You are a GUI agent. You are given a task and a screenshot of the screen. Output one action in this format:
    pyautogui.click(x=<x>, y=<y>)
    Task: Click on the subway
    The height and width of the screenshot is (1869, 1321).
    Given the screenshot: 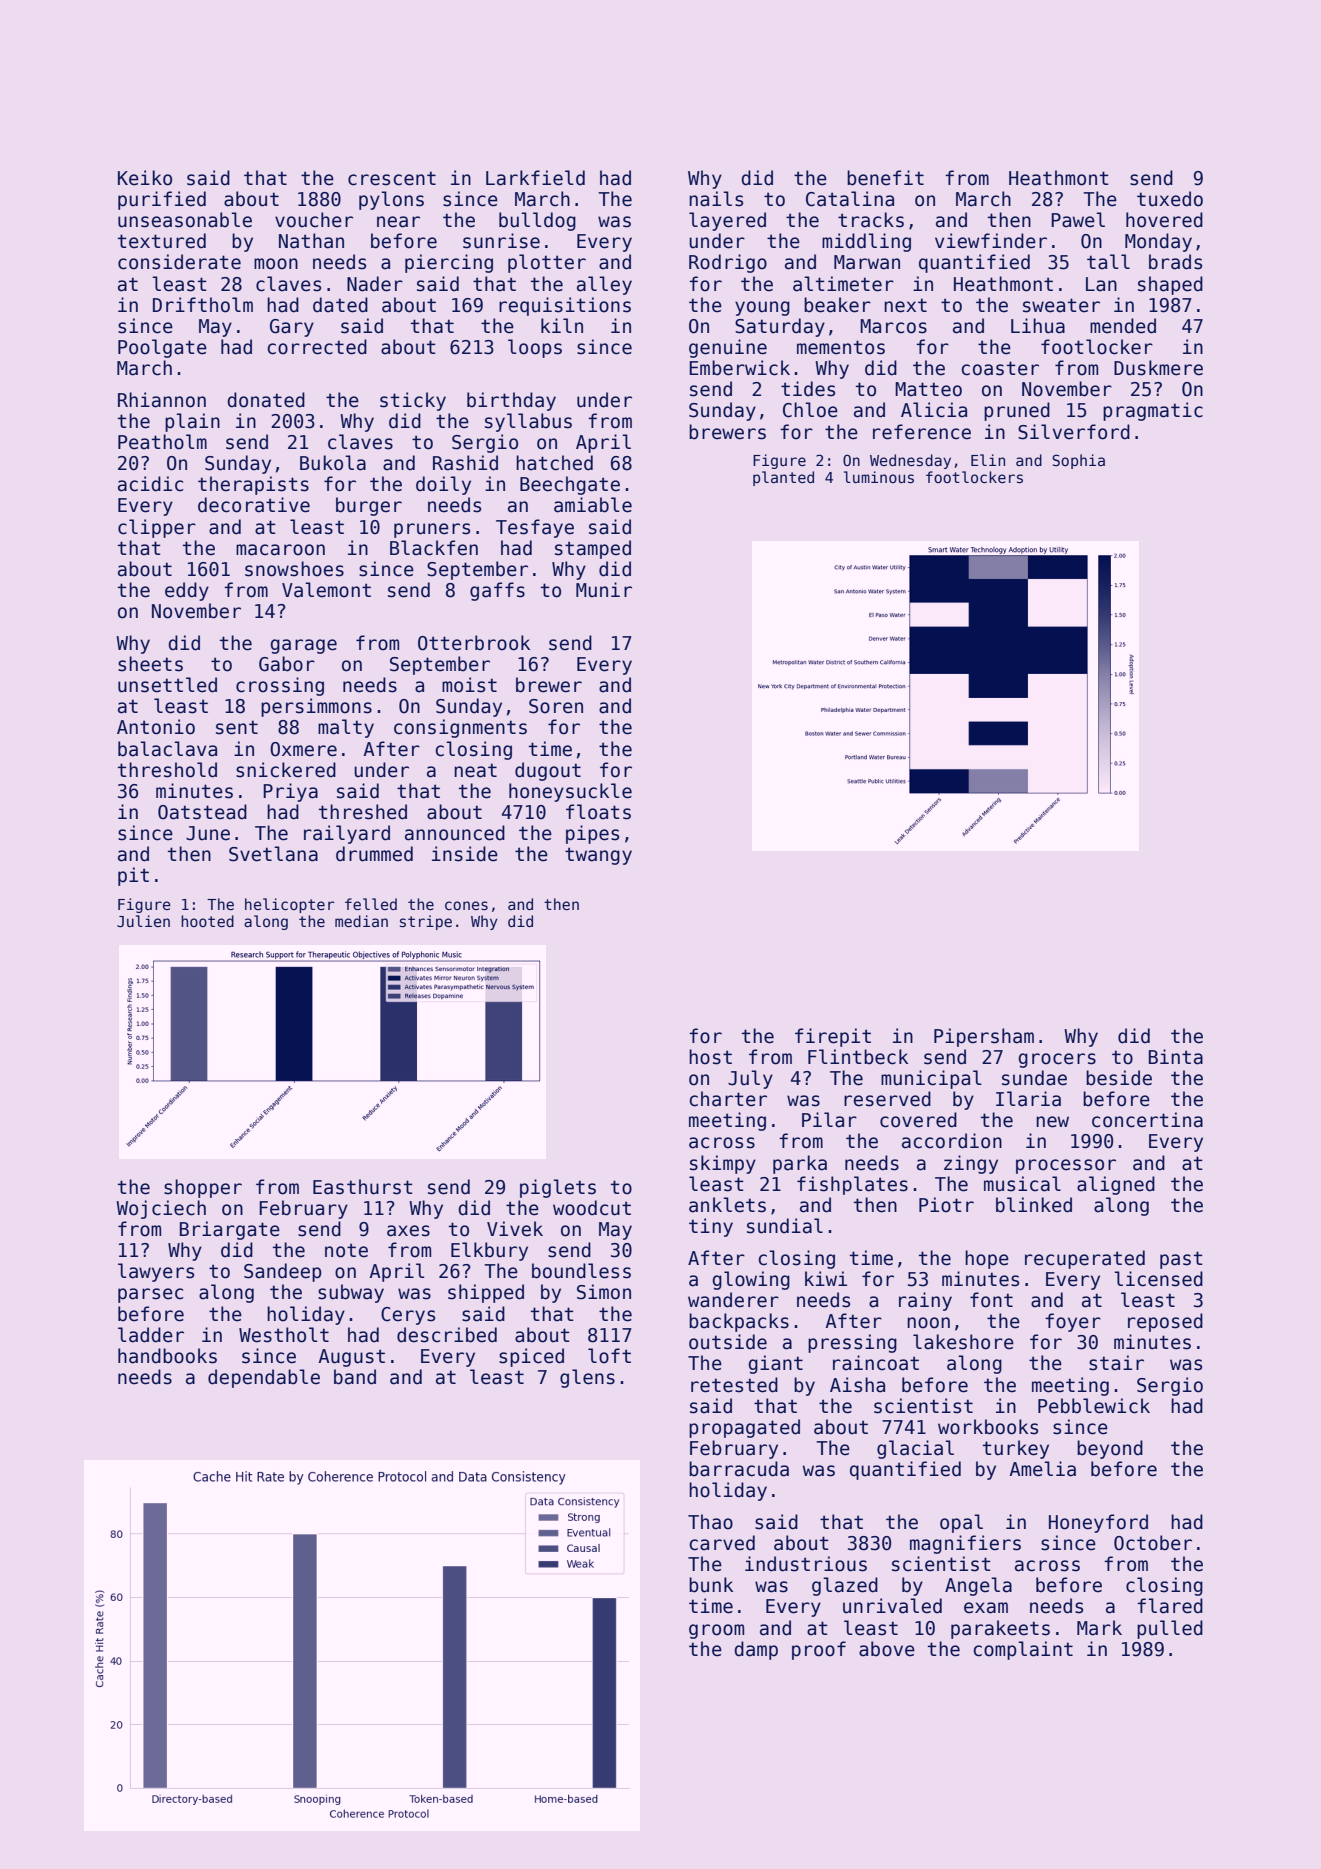 What is the action you would take?
    pyautogui.click(x=351, y=1293)
